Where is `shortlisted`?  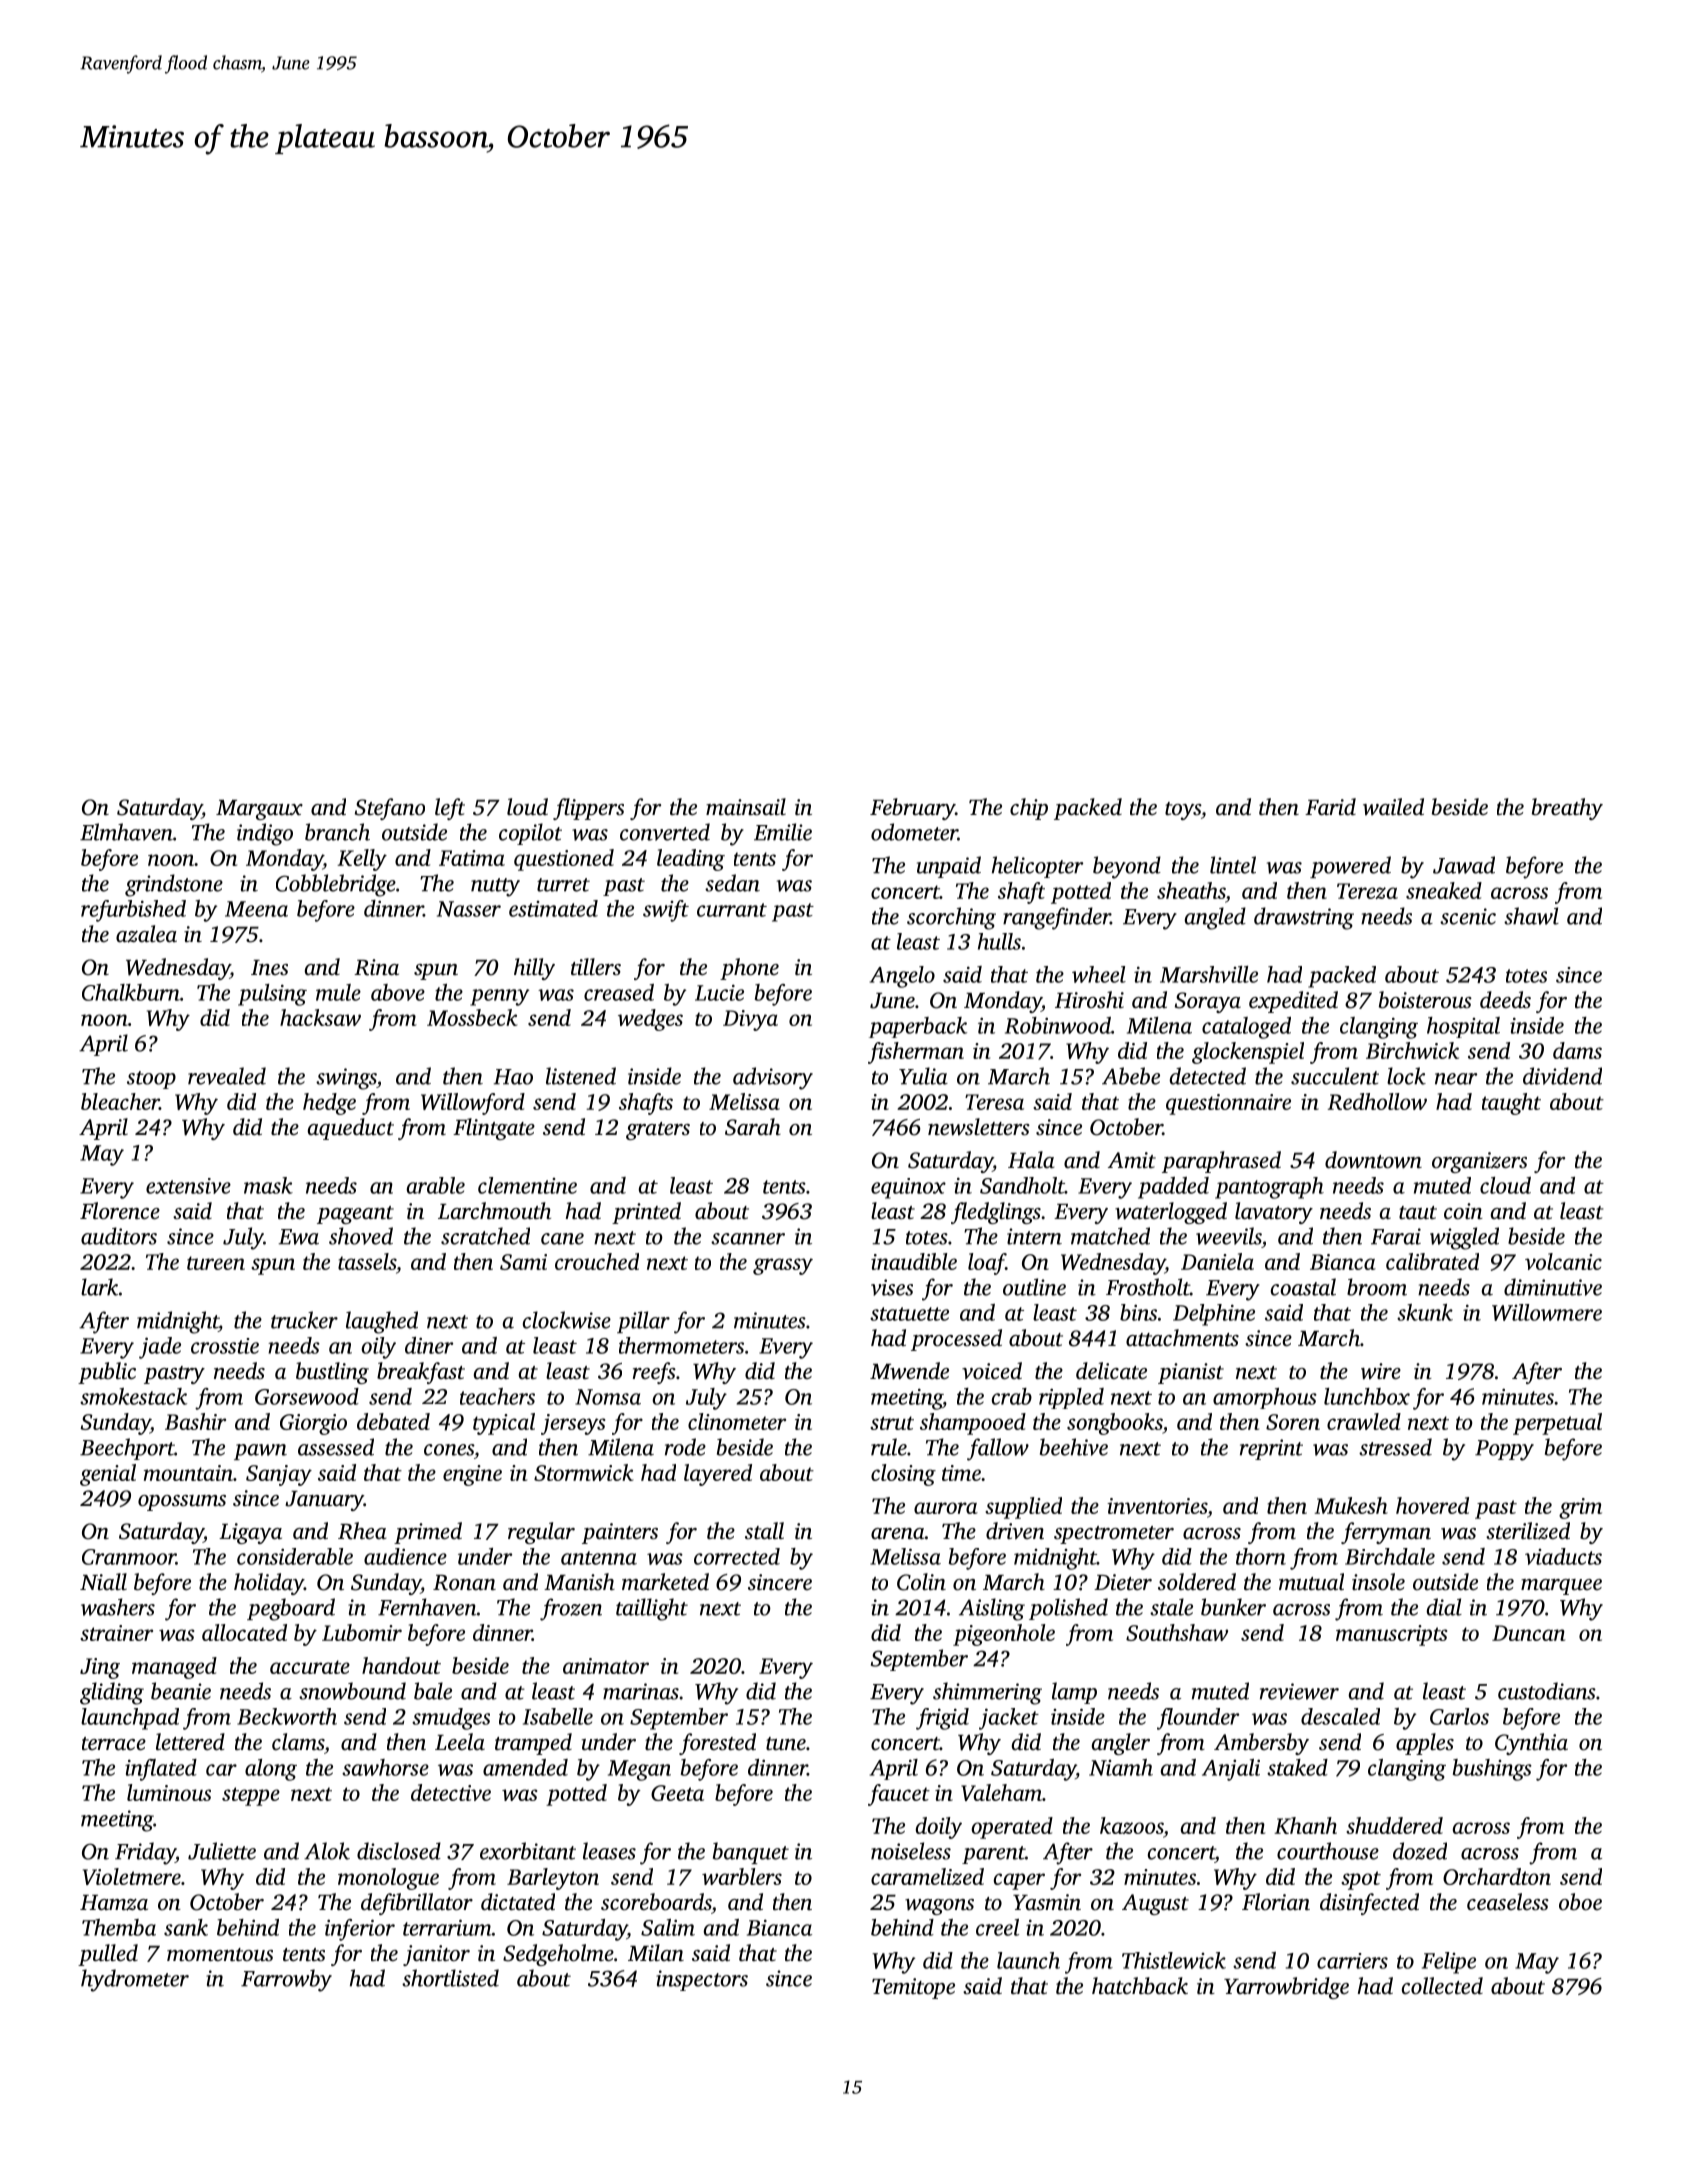 shortlisted is located at coordinates (450, 1978).
